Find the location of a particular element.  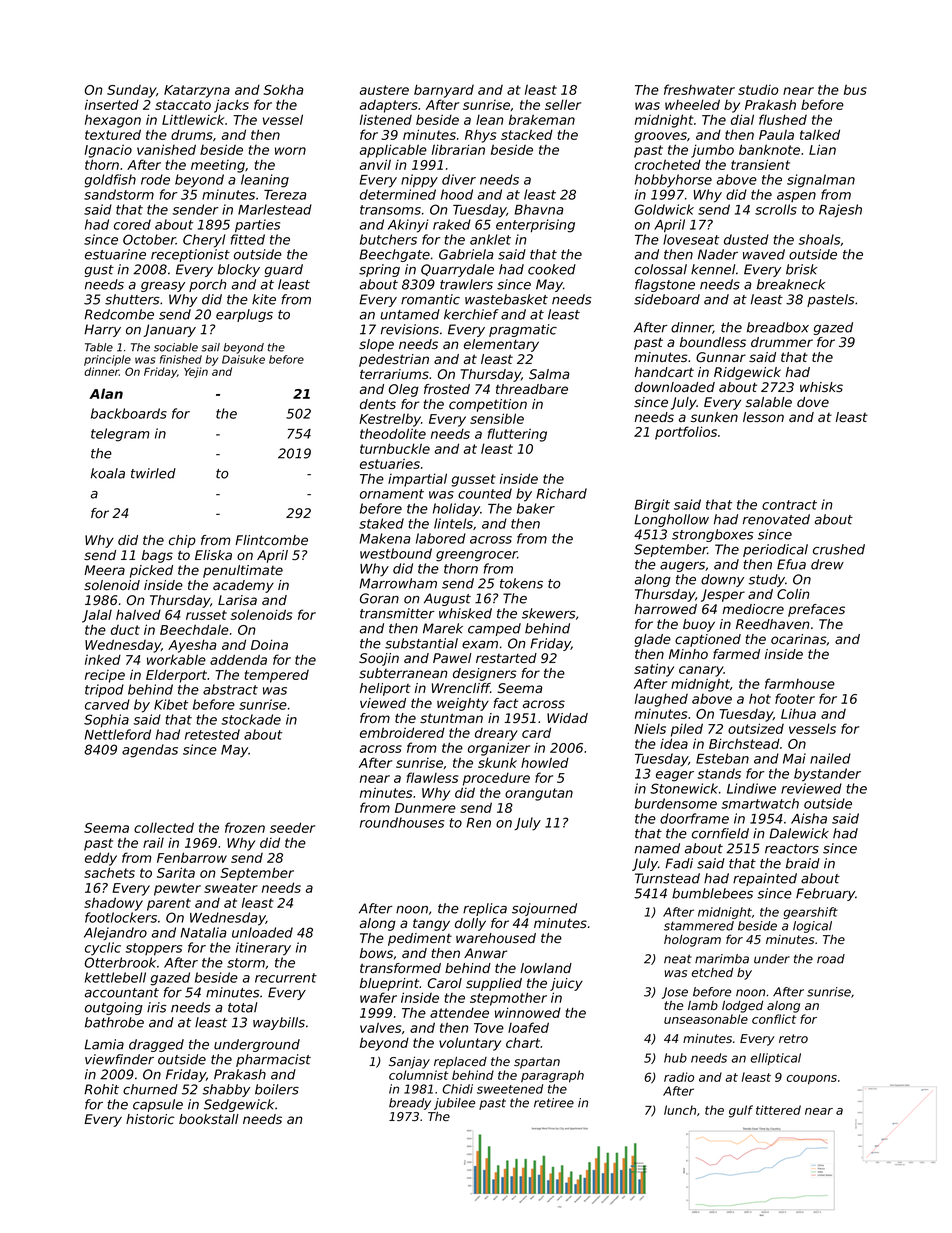

bumblebees is located at coordinates (712, 893).
